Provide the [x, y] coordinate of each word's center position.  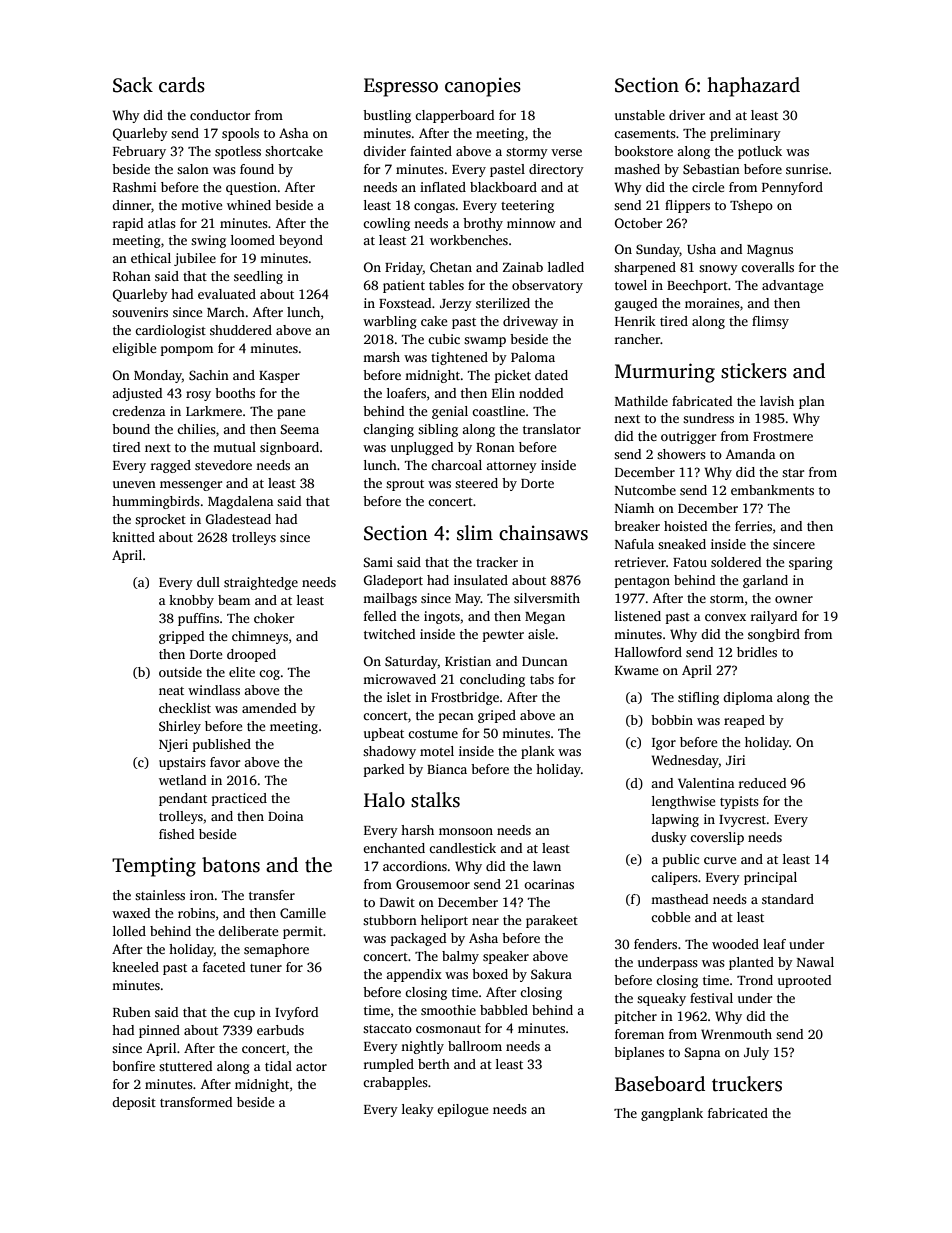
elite [242, 672]
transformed [196, 1102]
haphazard [753, 87]
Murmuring [665, 373]
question [251, 188]
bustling [387, 116]
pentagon [642, 582]
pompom [187, 351]
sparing [811, 563]
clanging [388, 430]
